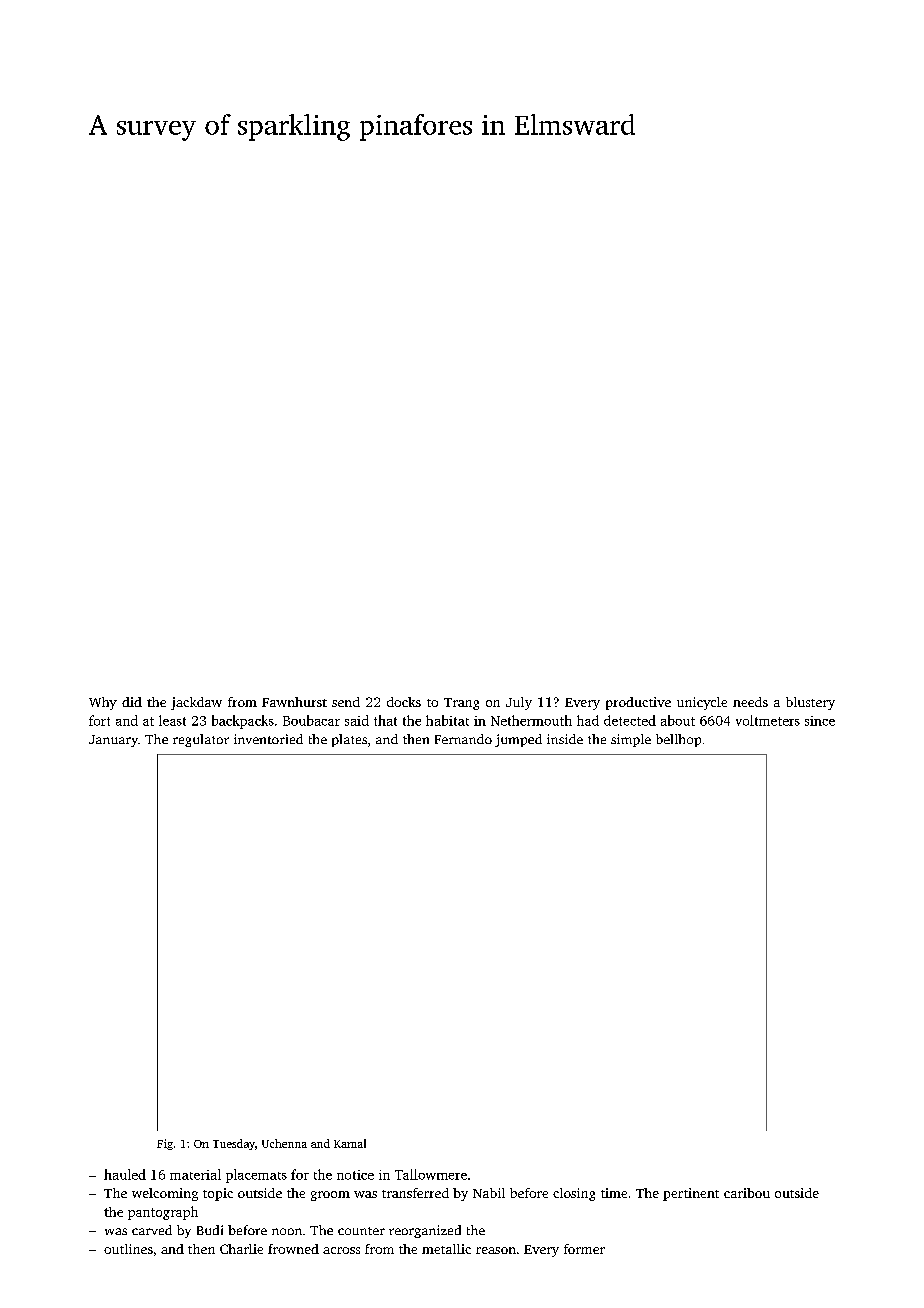 The height and width of the screenshot is (1308, 924). Describe the element at coordinates (614, 1193) in the screenshot. I see `time` at that location.
